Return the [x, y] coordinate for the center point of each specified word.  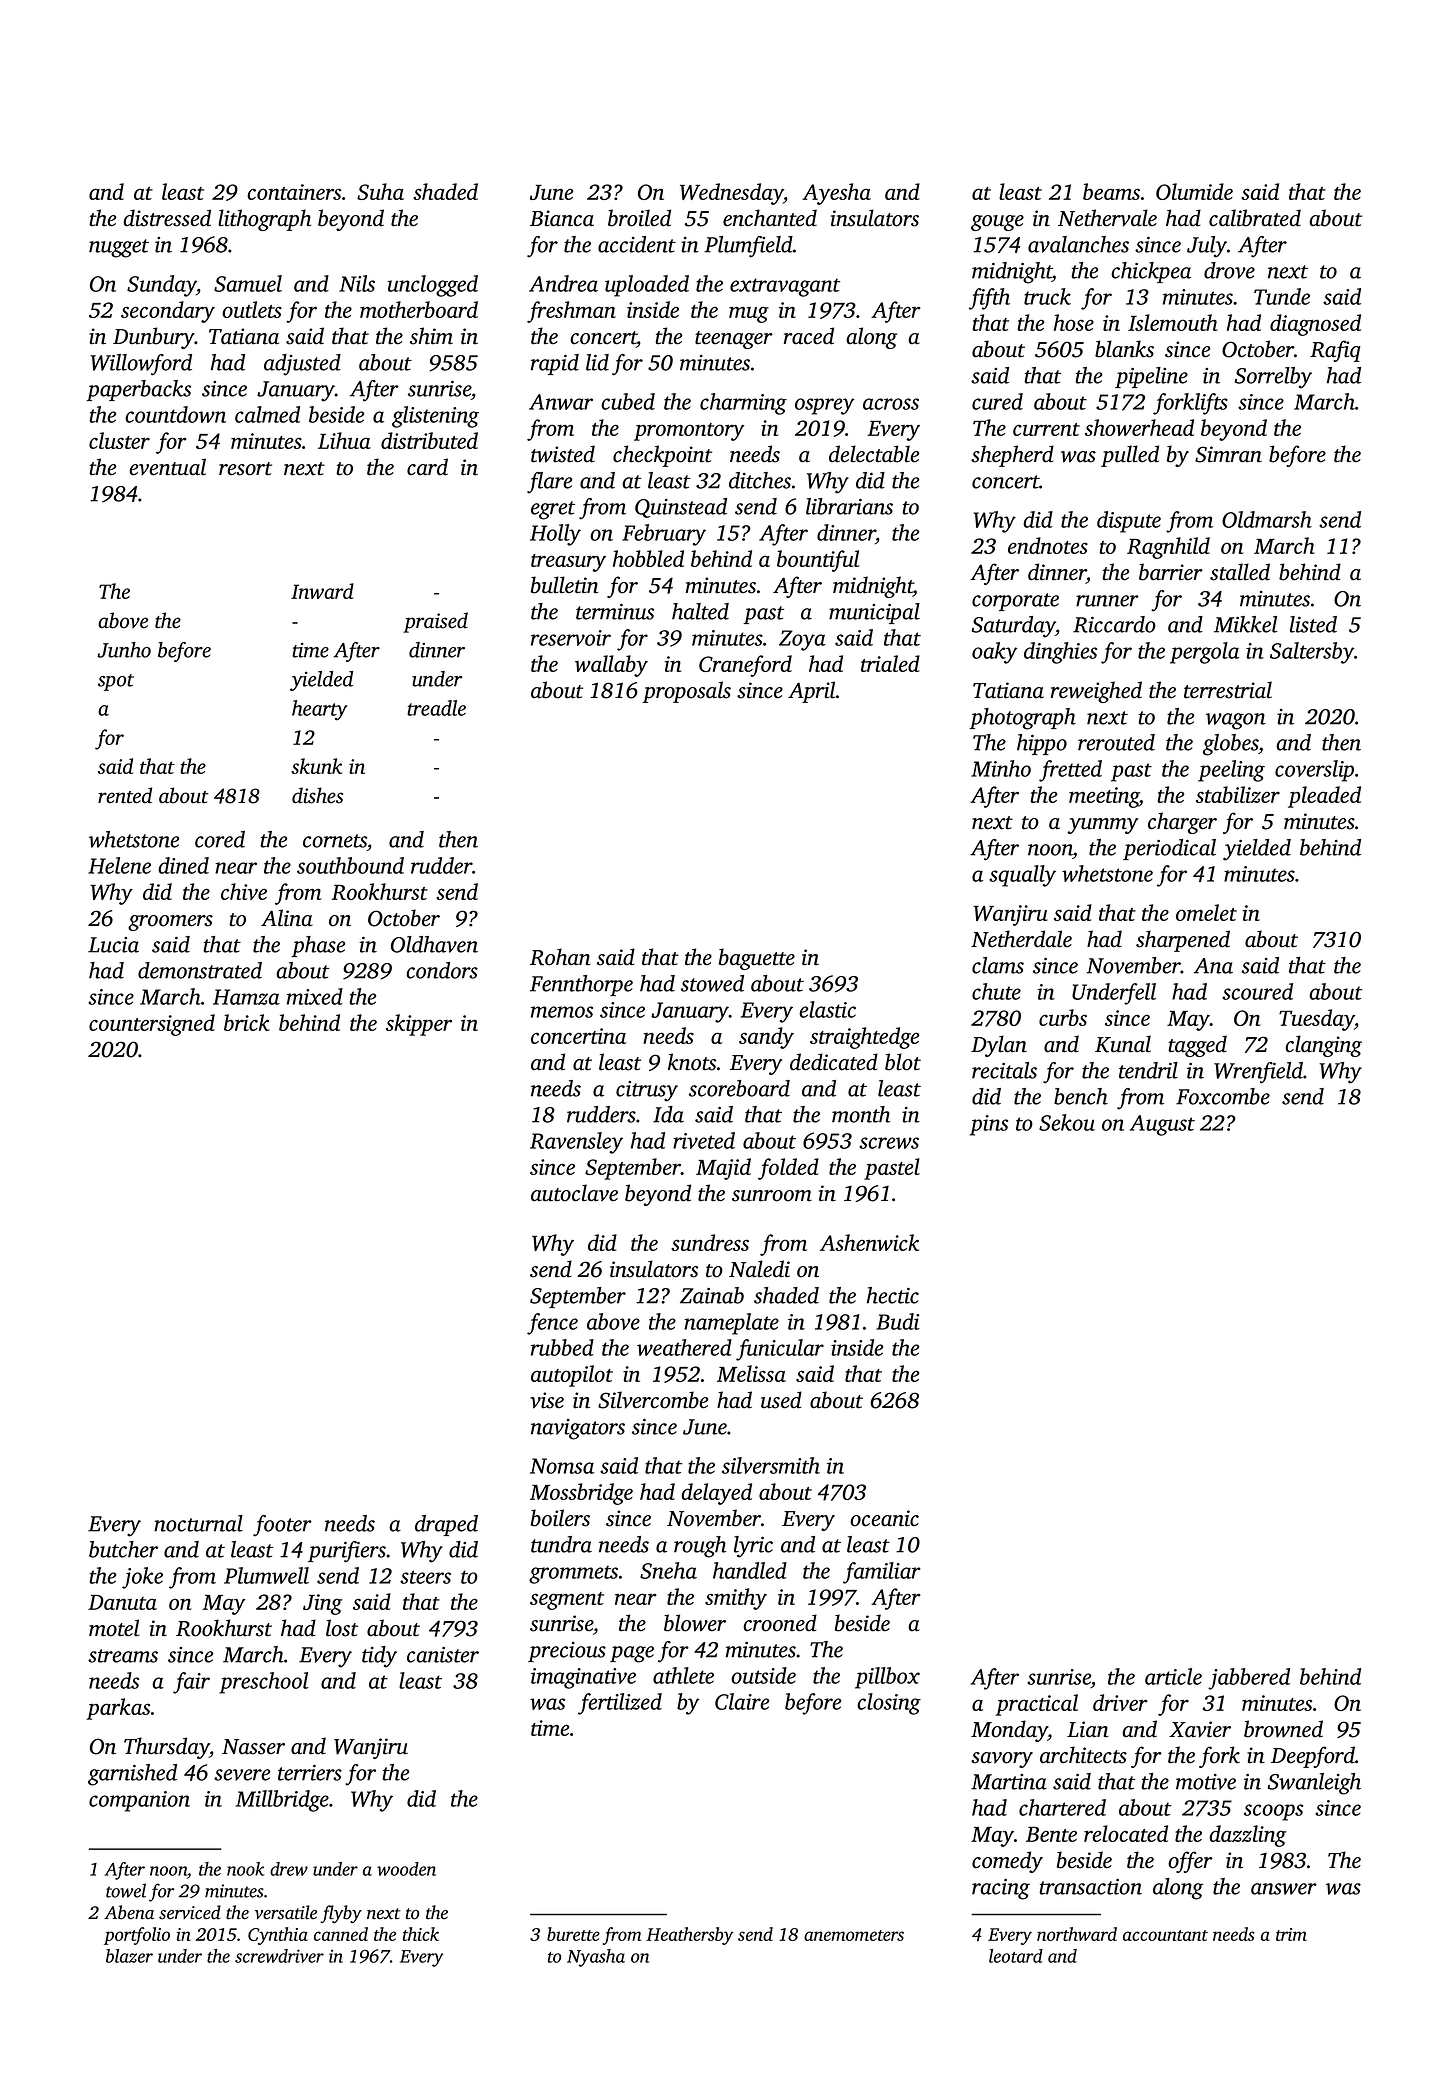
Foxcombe [1223, 1096]
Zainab [712, 1295]
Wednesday [732, 194]
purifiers [347, 1552]
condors [442, 970]
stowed [712, 983]
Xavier [1200, 1729]
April [812, 692]
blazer [129, 1956]
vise [547, 1400]
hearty [319, 710]
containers [294, 192]
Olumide [1194, 191]
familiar [882, 1573]
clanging [1323, 1046]
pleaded [1324, 797]
